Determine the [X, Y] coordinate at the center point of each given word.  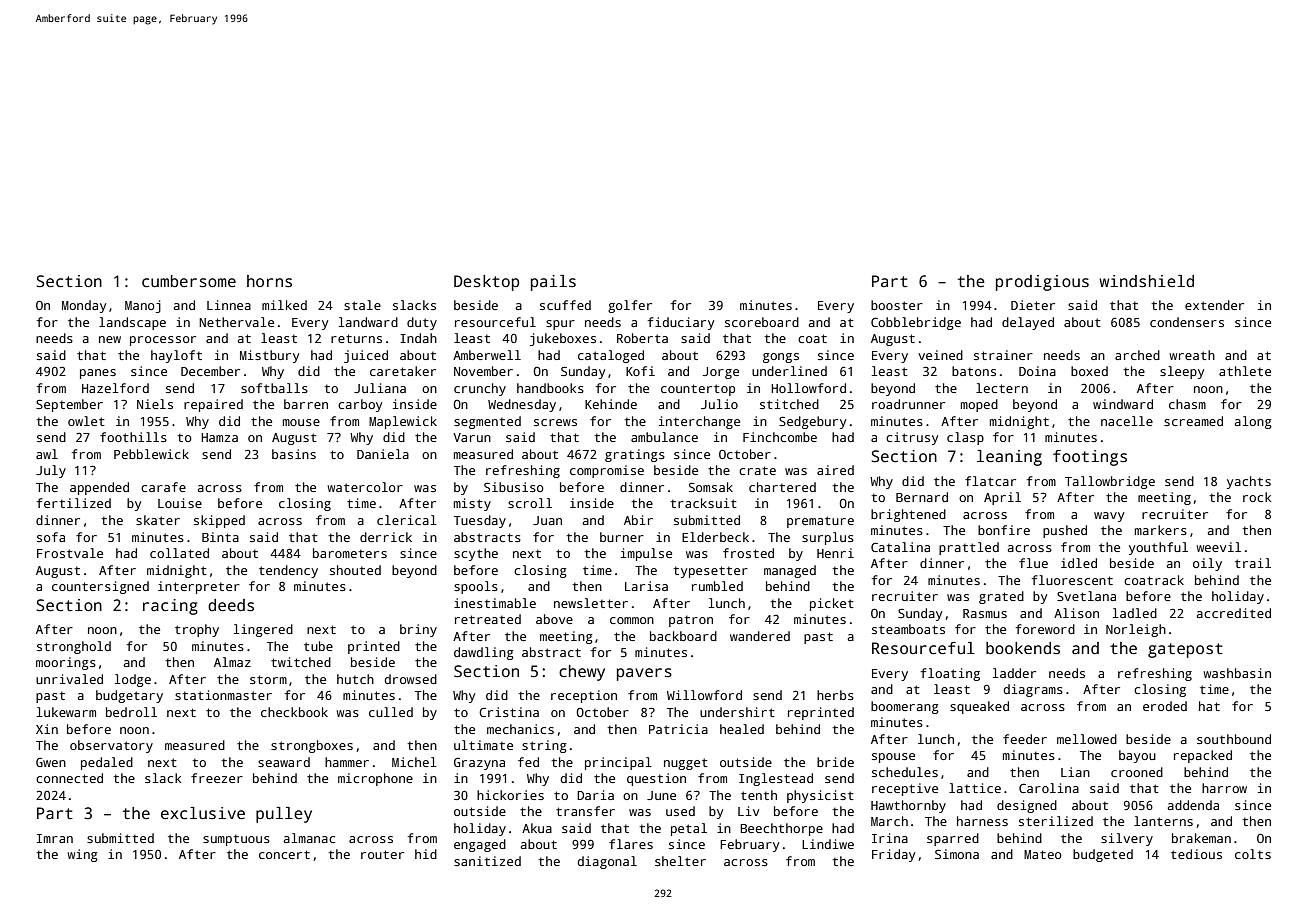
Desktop [486, 283]
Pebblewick [151, 454]
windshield [1146, 281]
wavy [1109, 517]
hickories [510, 795]
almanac [309, 838]
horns [269, 281]
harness [982, 821]
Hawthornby [908, 806]
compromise [607, 471]
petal [689, 829]
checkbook [294, 712]
